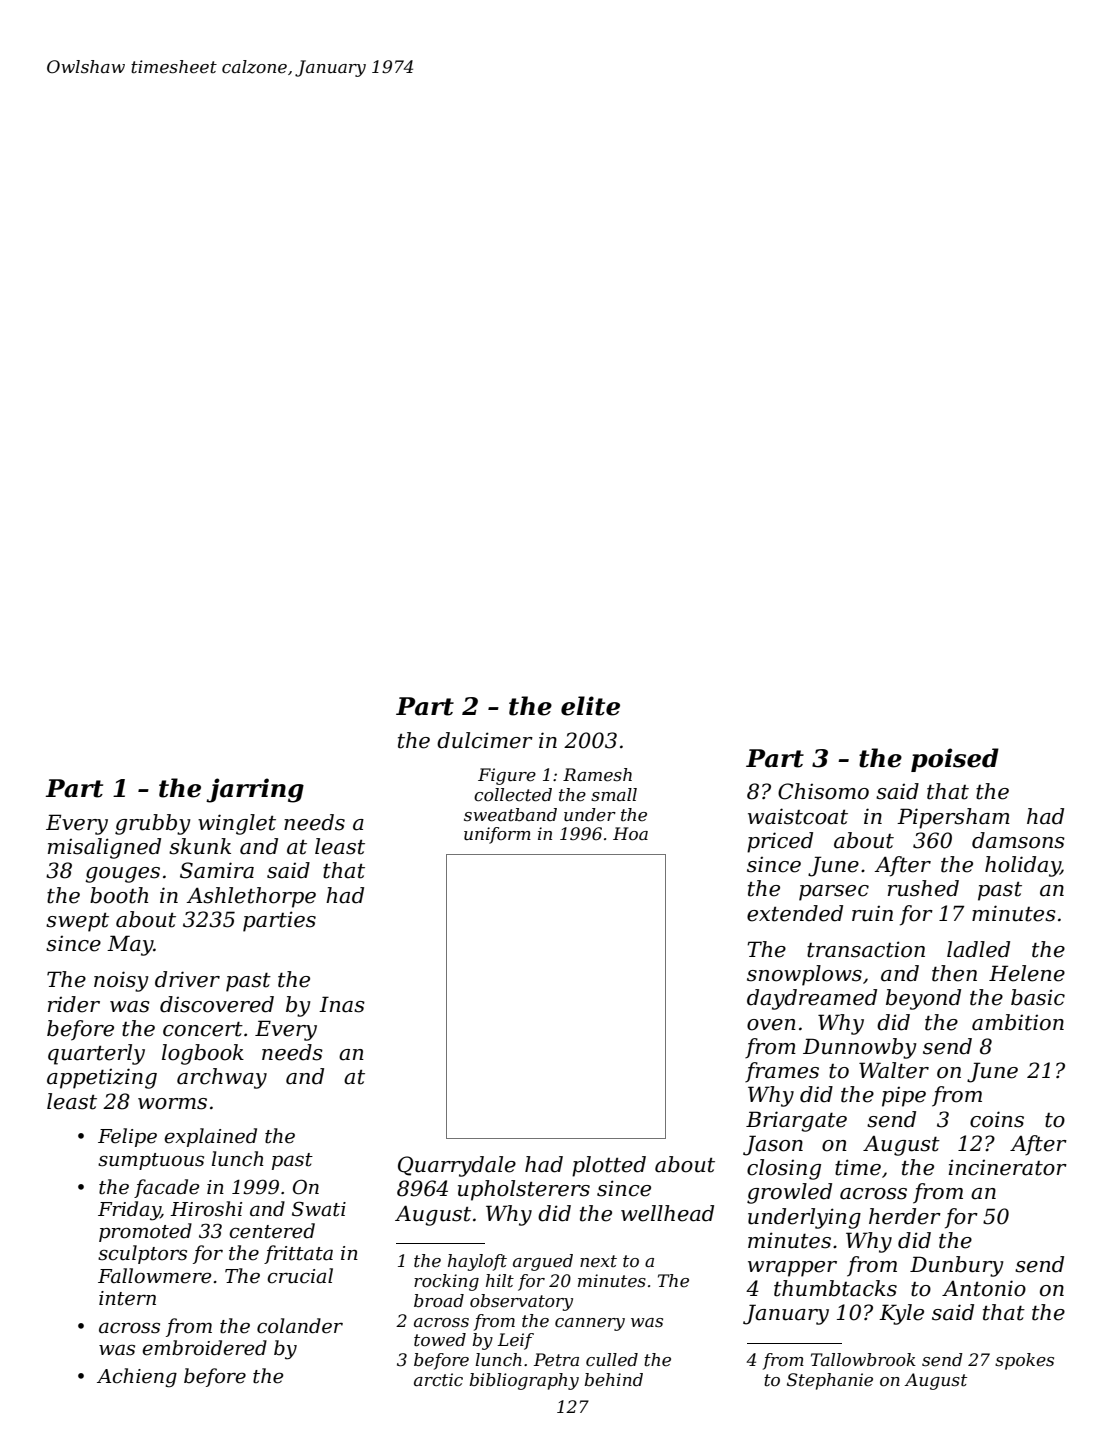  Describe the element at coordinates (187, 979) in the screenshot. I see `driver` at that location.
